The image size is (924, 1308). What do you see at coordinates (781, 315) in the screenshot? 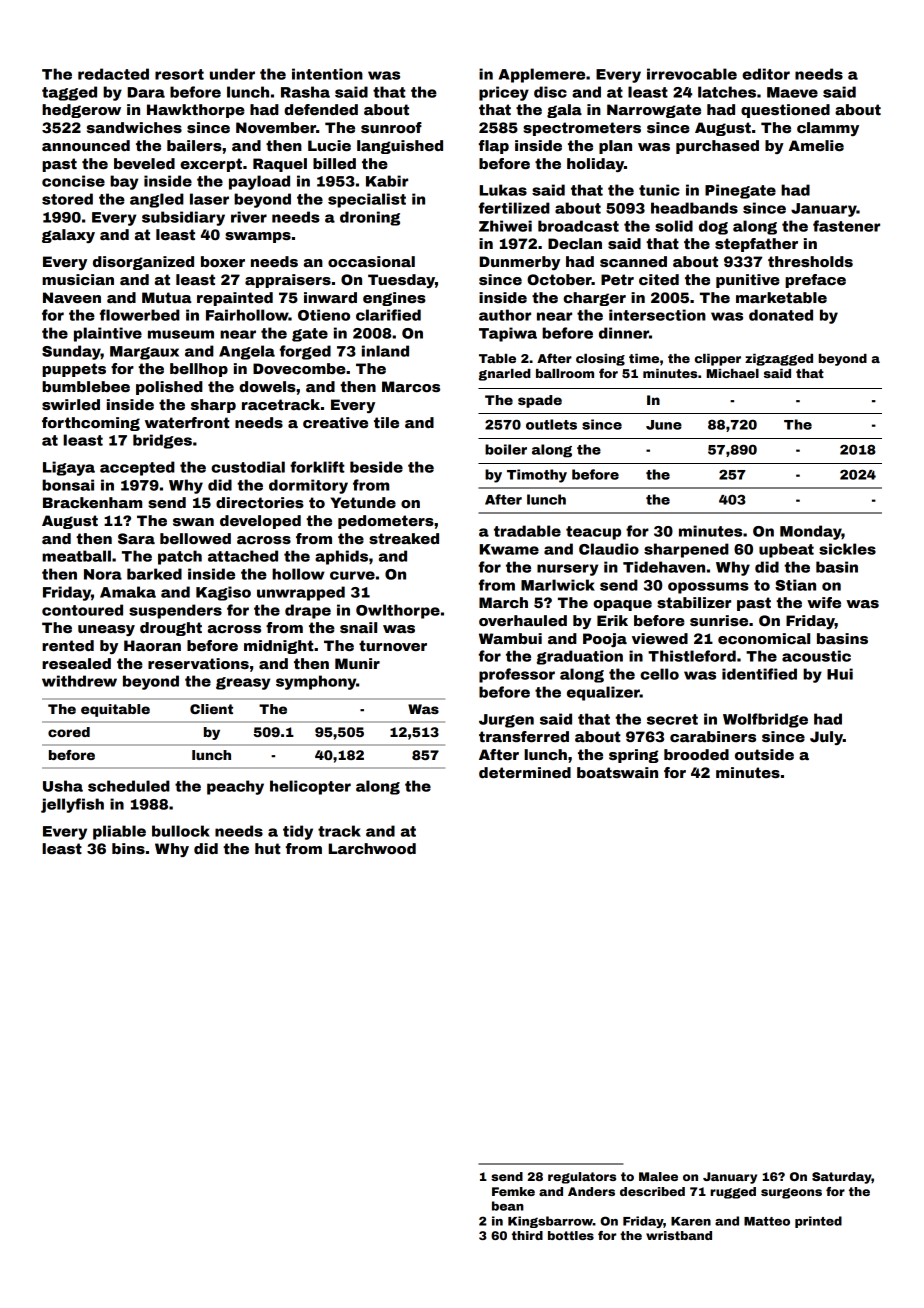
I see `donated` at bounding box center [781, 315].
